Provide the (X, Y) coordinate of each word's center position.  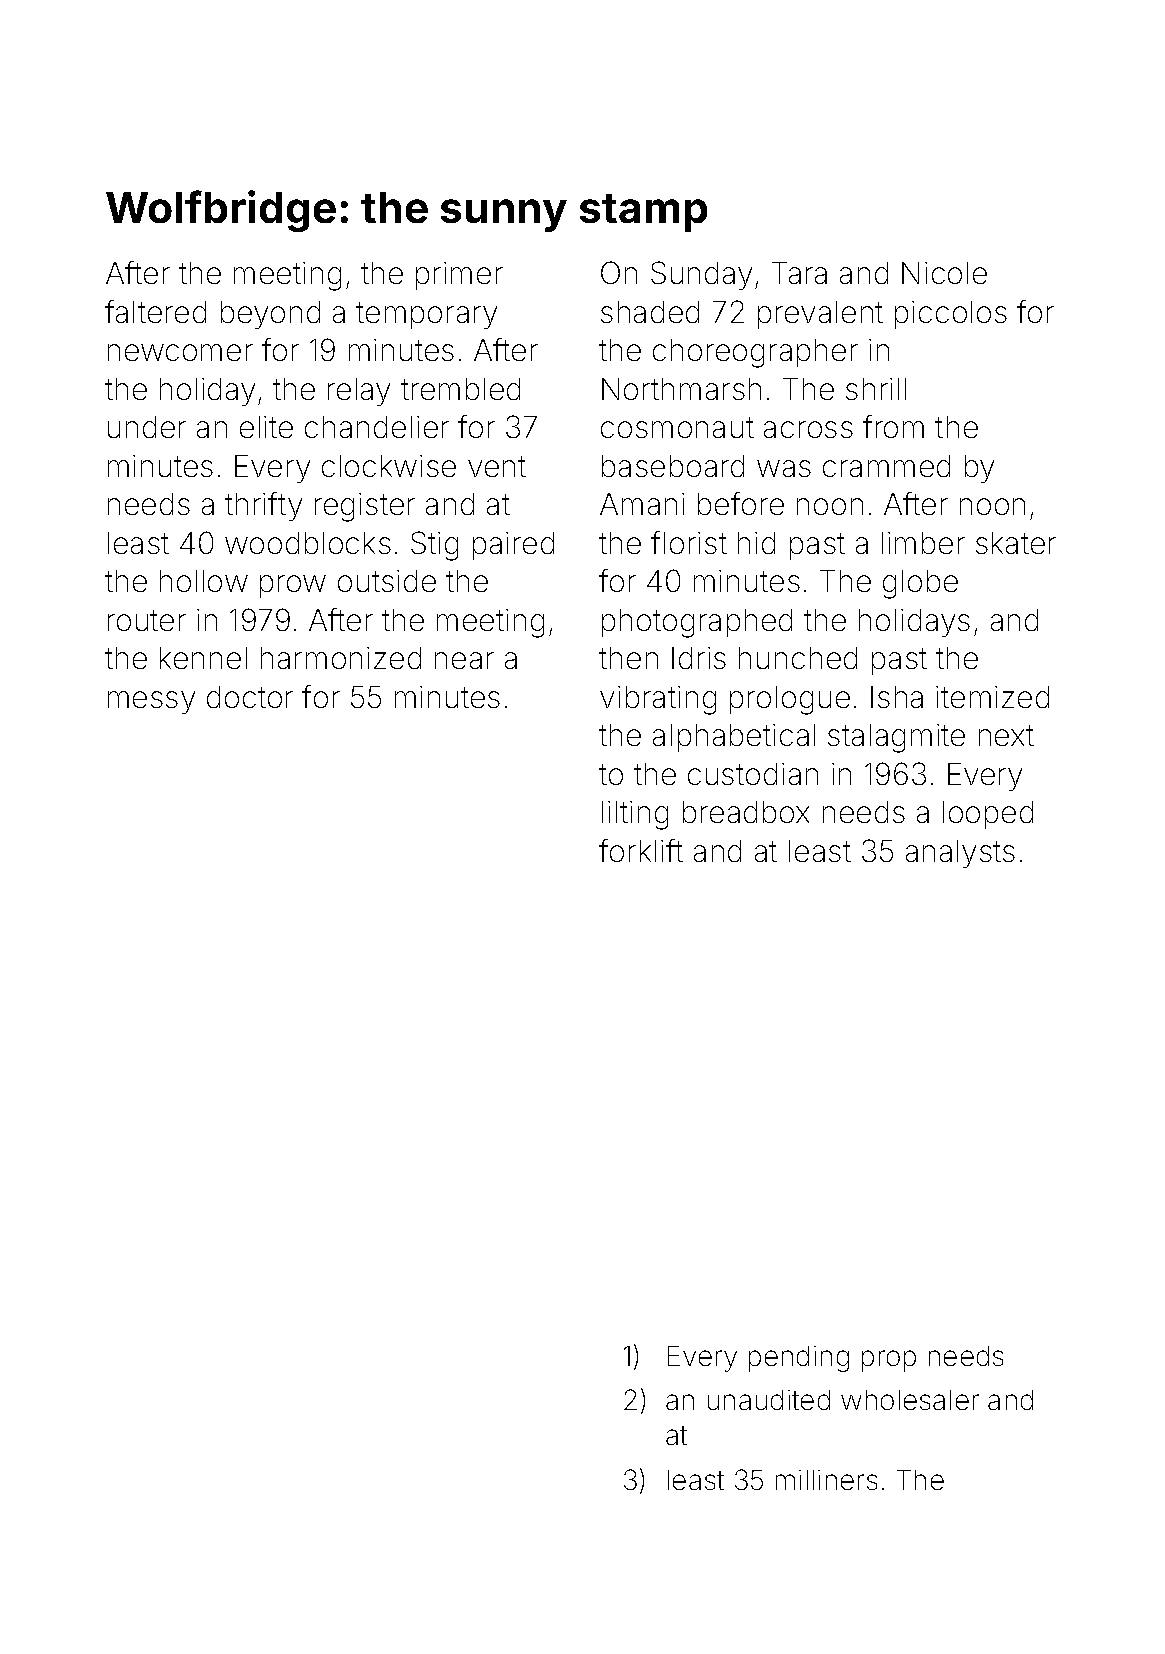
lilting (635, 815)
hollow (204, 581)
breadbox (746, 812)
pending (799, 1359)
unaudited (769, 1400)
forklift (641, 850)
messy (151, 702)
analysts (960, 854)
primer (459, 276)
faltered (155, 311)
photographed (697, 623)
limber (923, 543)
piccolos (951, 315)
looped (988, 815)
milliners (826, 1480)
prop (889, 1361)
